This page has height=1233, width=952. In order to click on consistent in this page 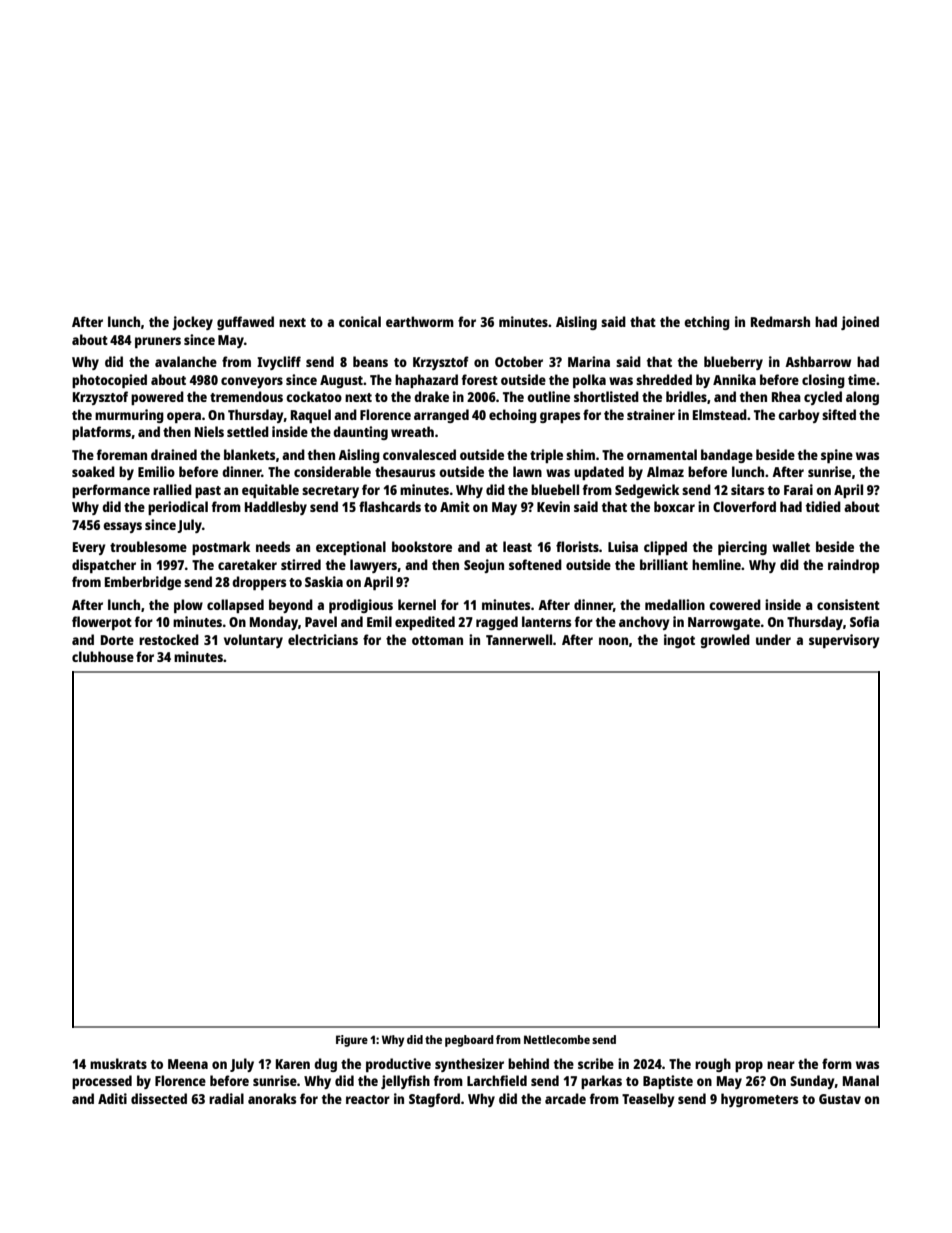, I will do `click(848, 604)`.
